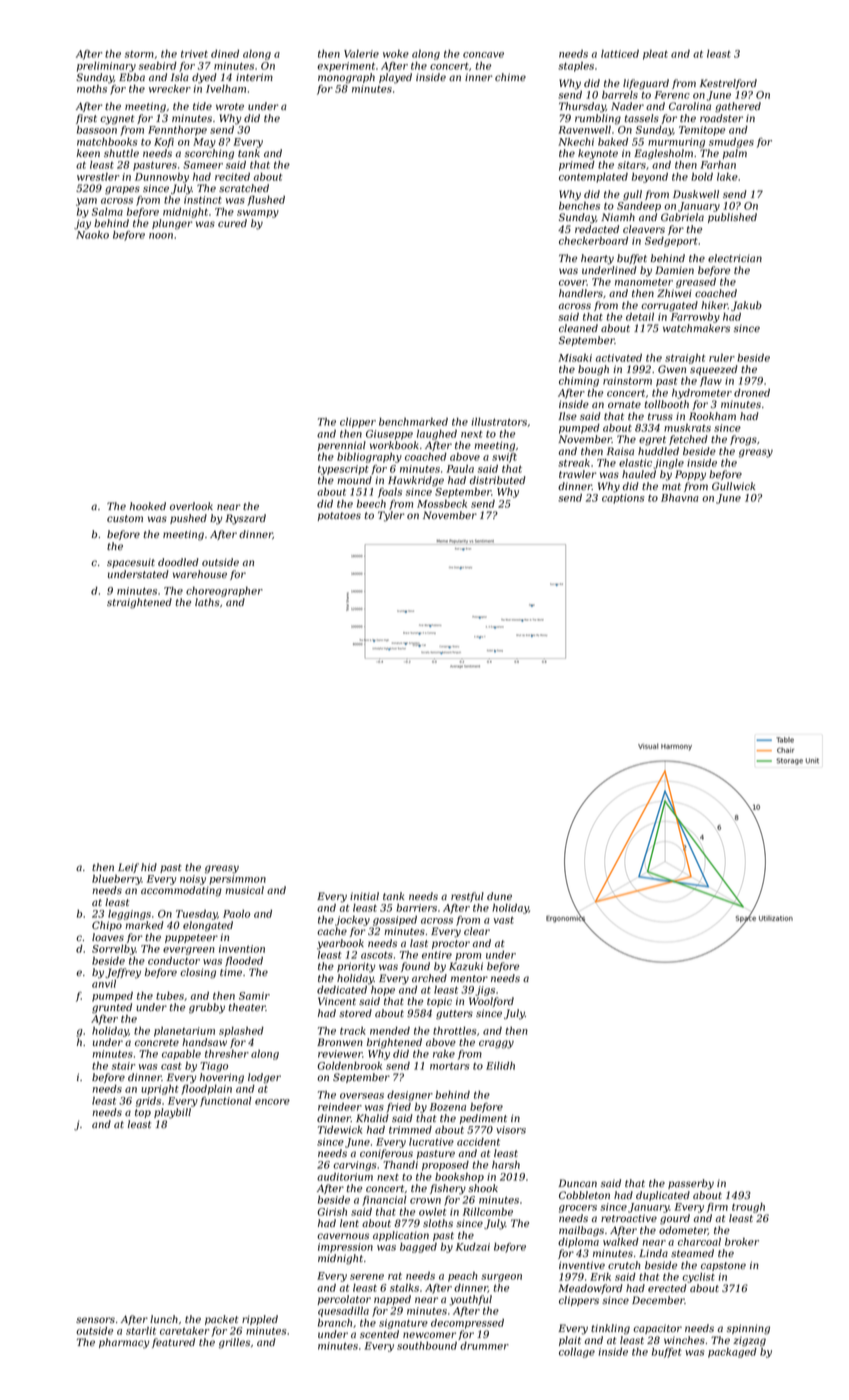 This screenshot has height=1400, width=849. What do you see at coordinates (499, 896) in the screenshot?
I see `dune` at bounding box center [499, 896].
